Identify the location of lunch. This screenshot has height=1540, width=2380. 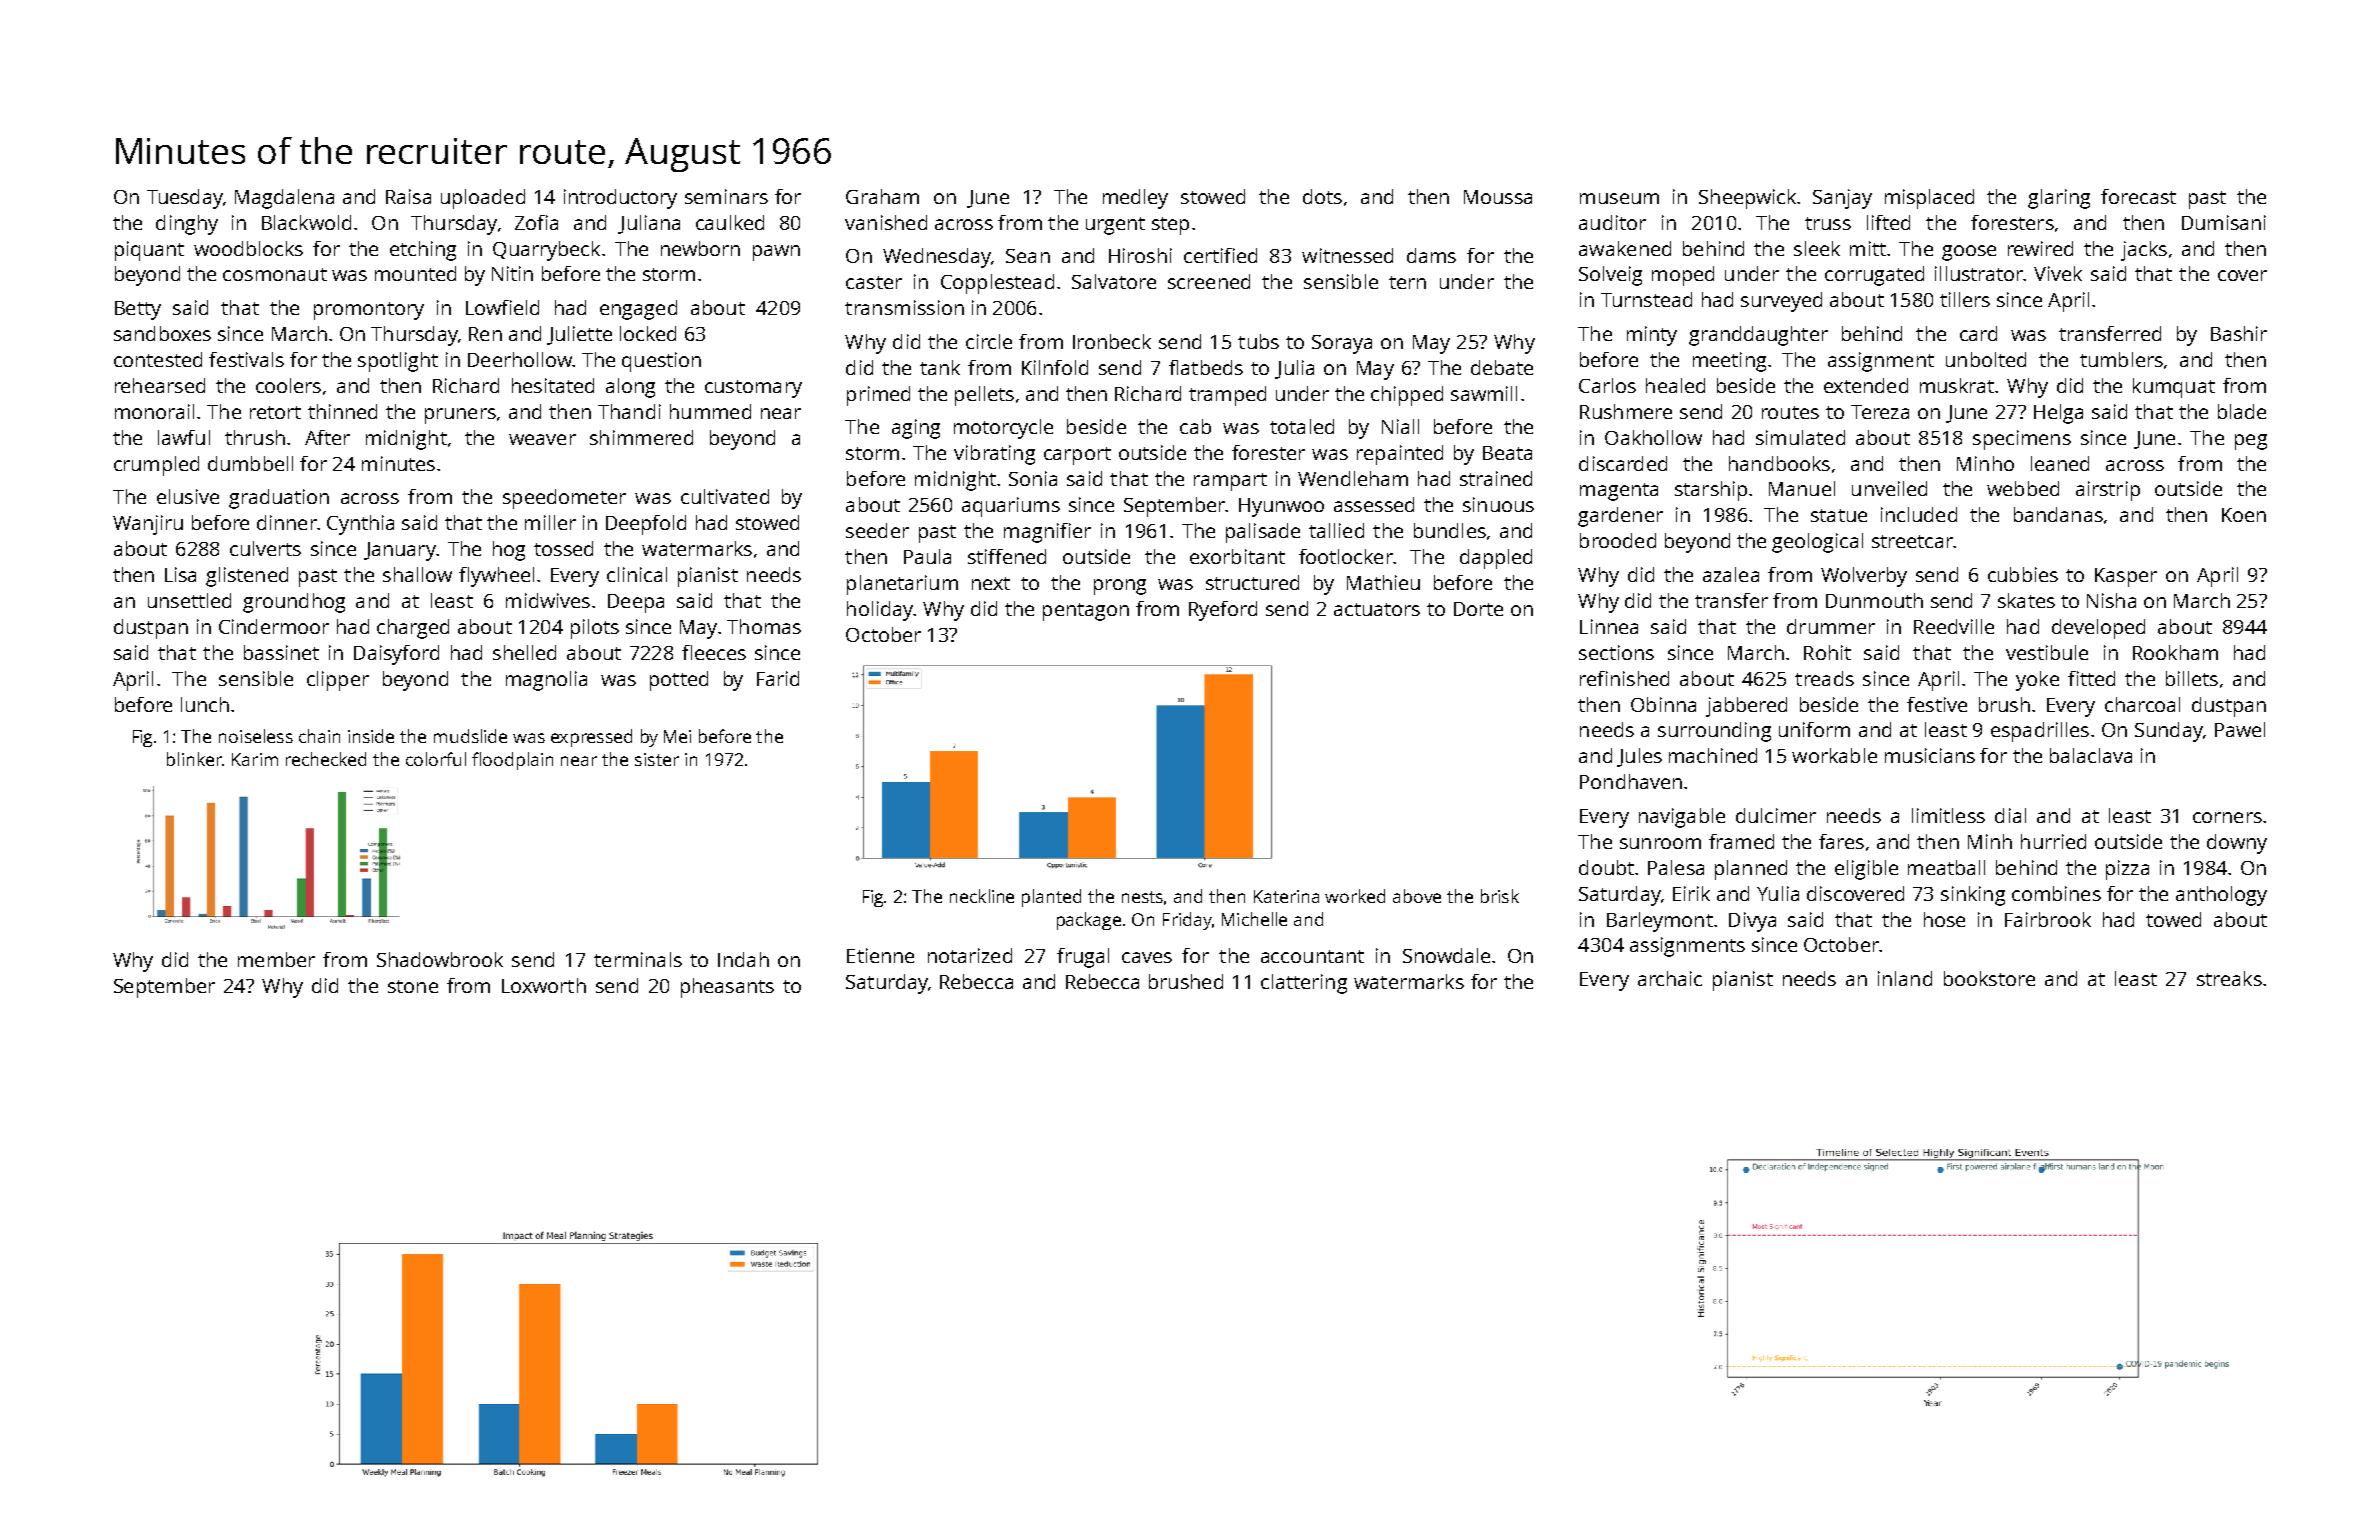
(205, 704).
